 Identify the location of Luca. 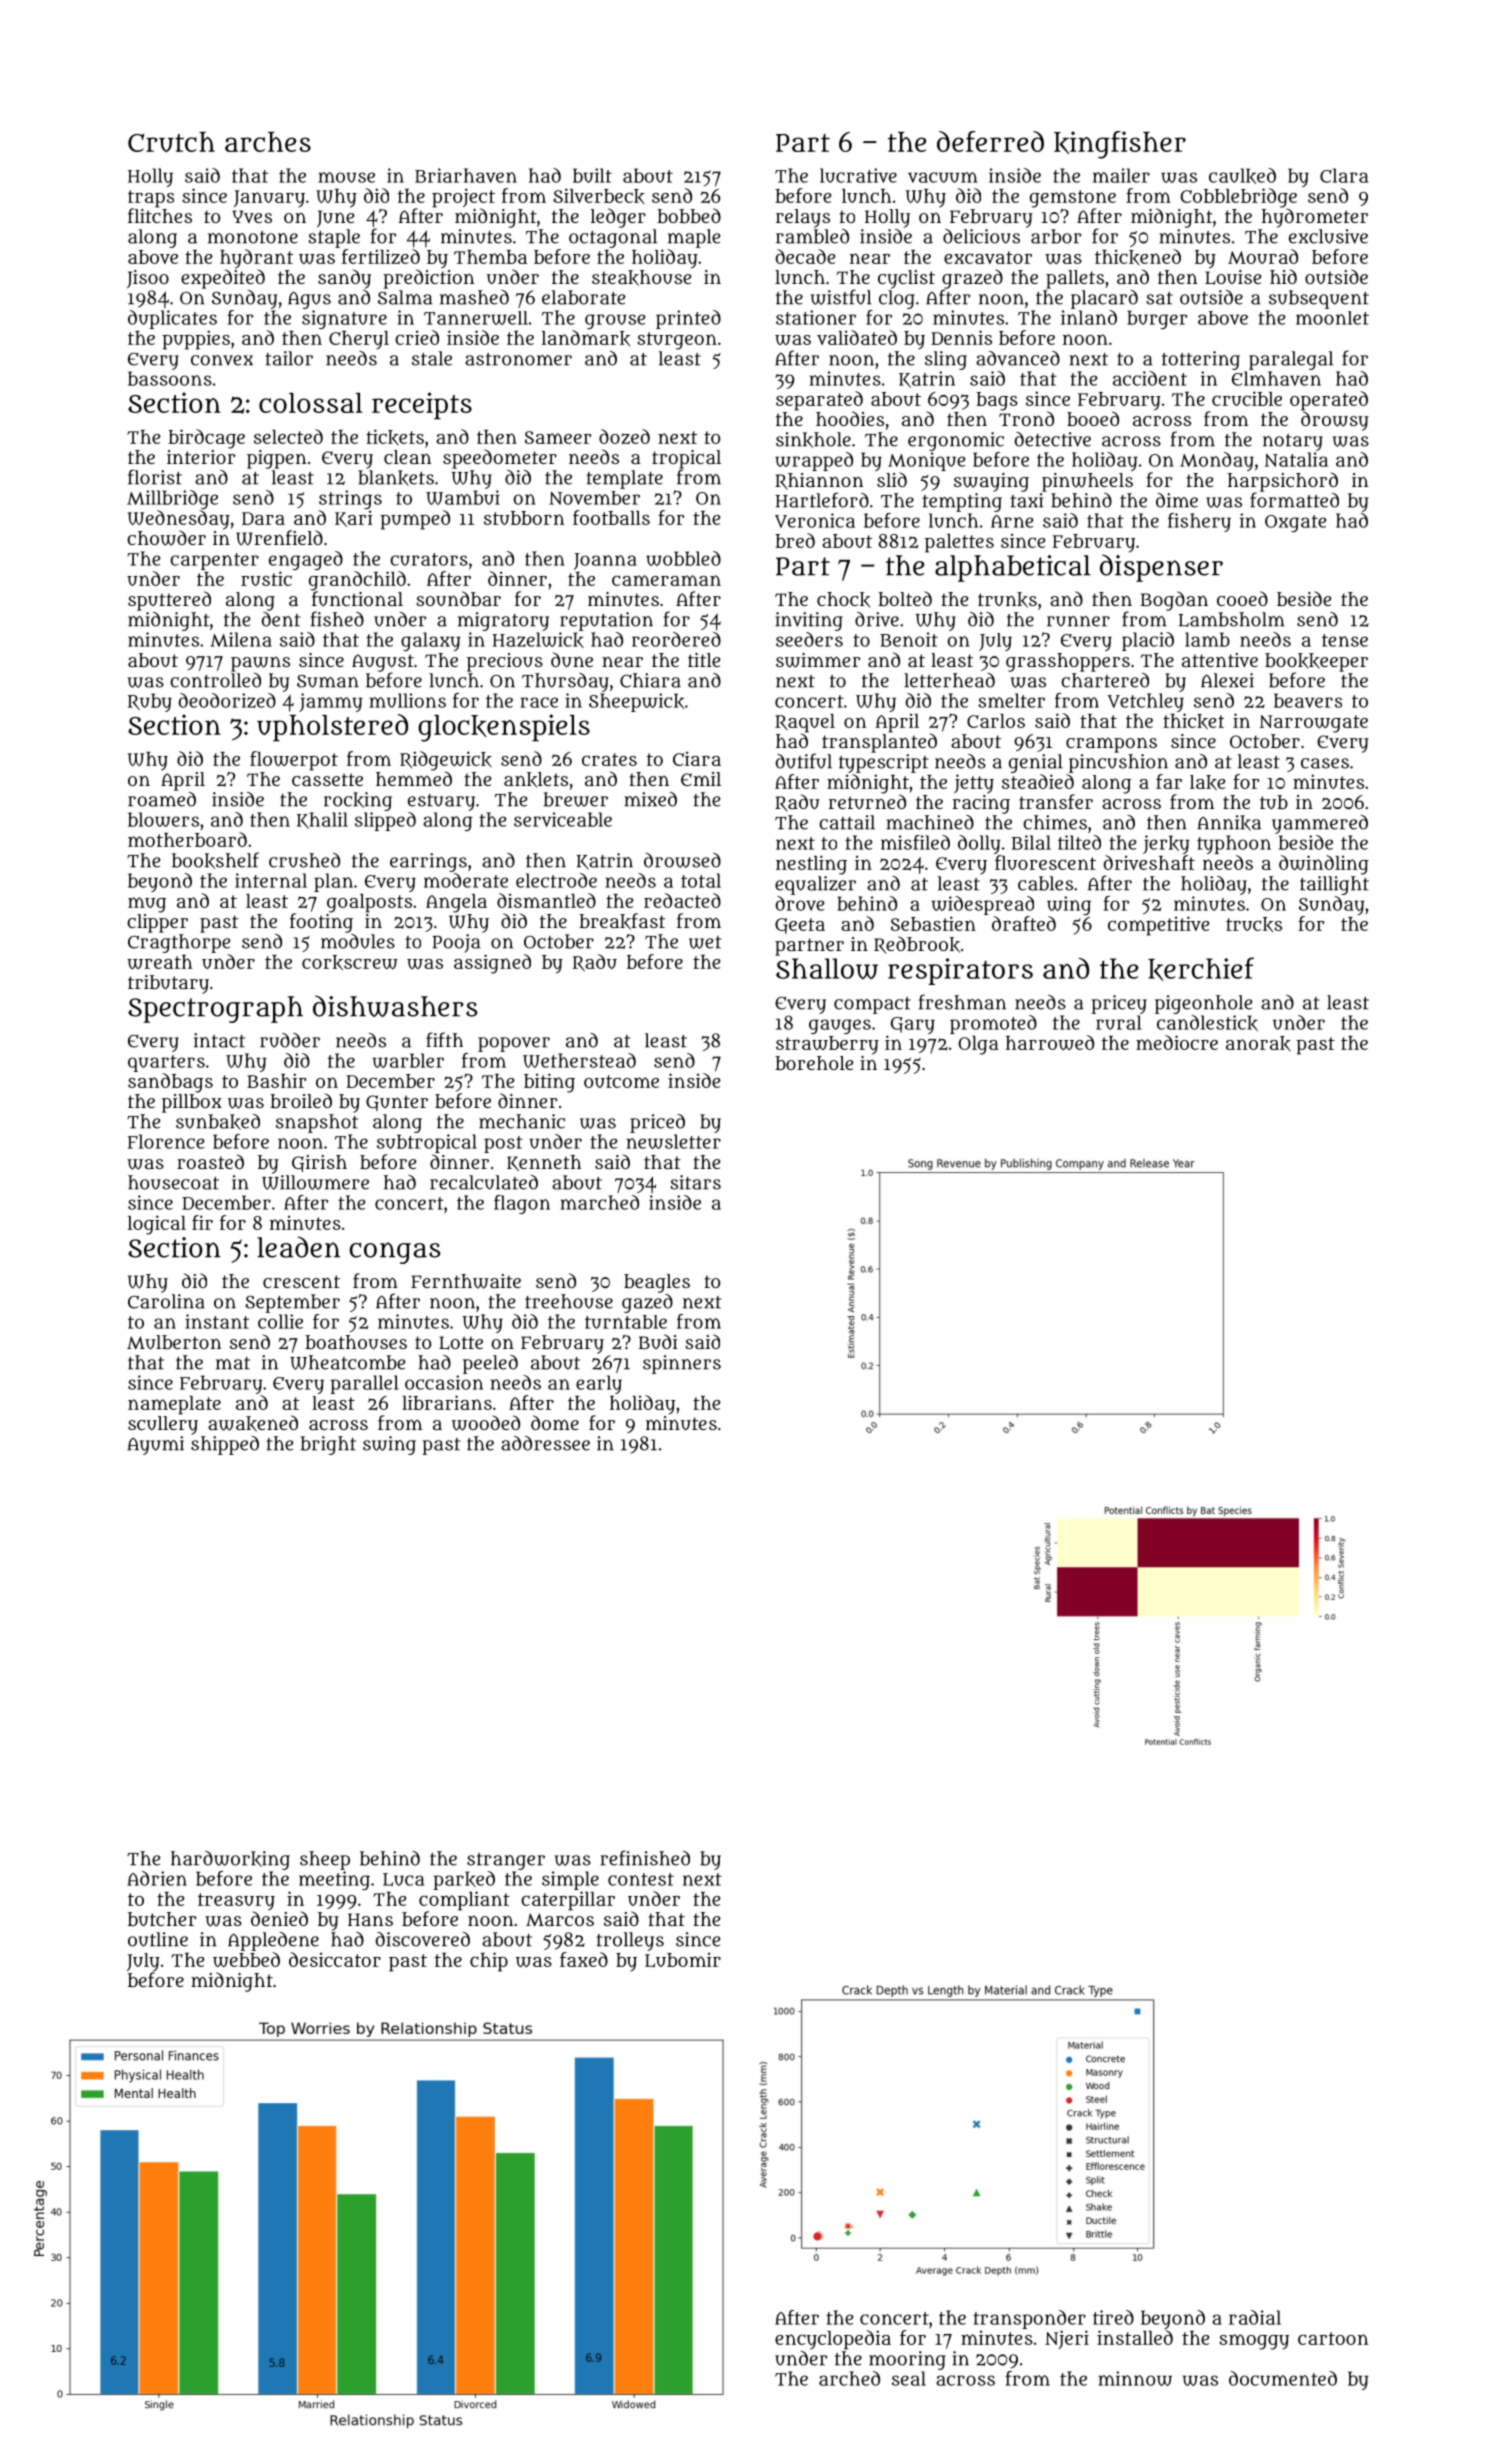
(403, 1879).
